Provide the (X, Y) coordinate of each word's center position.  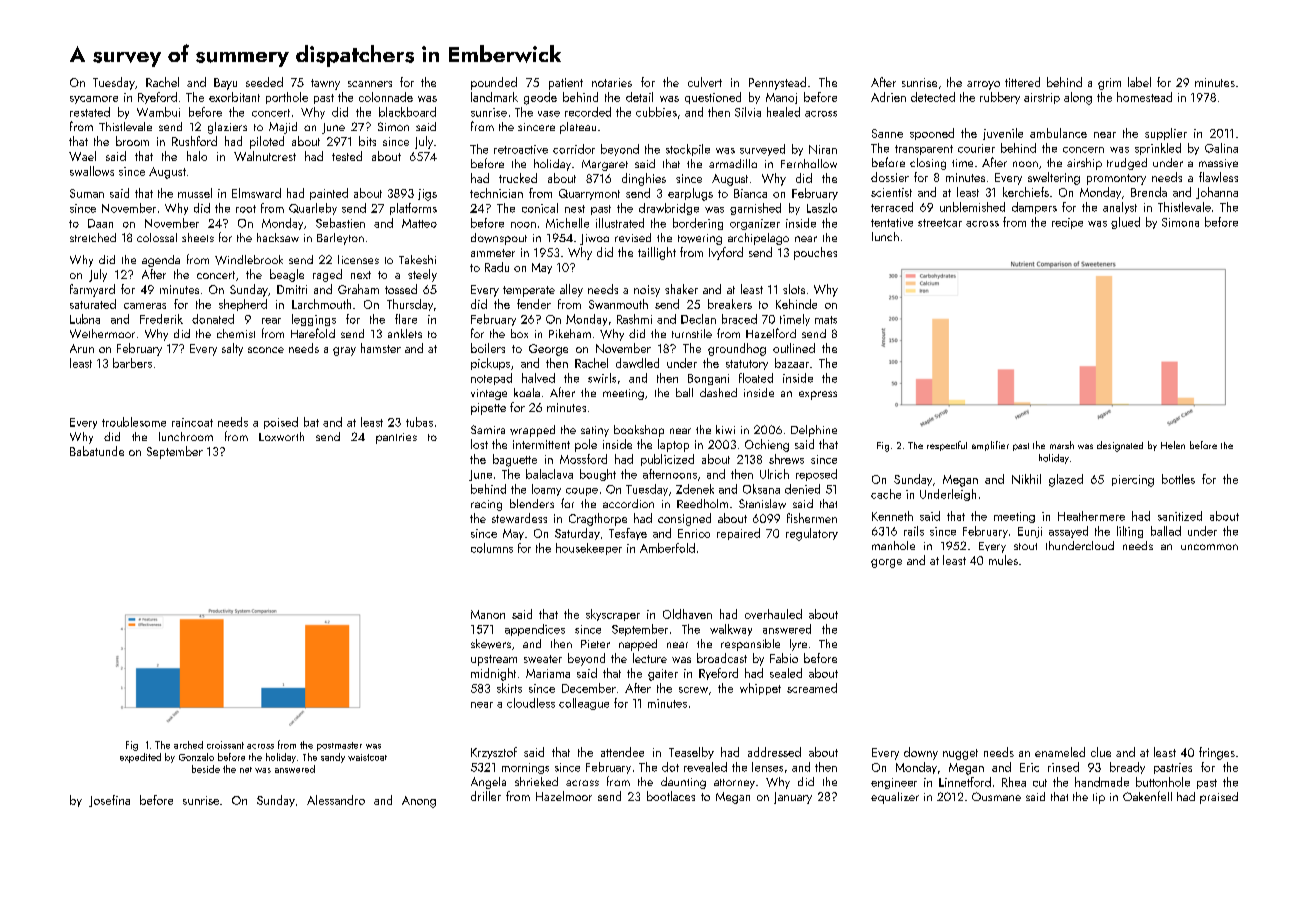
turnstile (692, 333)
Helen (1173, 445)
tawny (325, 84)
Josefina (109, 801)
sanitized (1180, 516)
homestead (1144, 97)
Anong (419, 802)
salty (232, 349)
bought (598, 475)
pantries (396, 438)
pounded (494, 83)
